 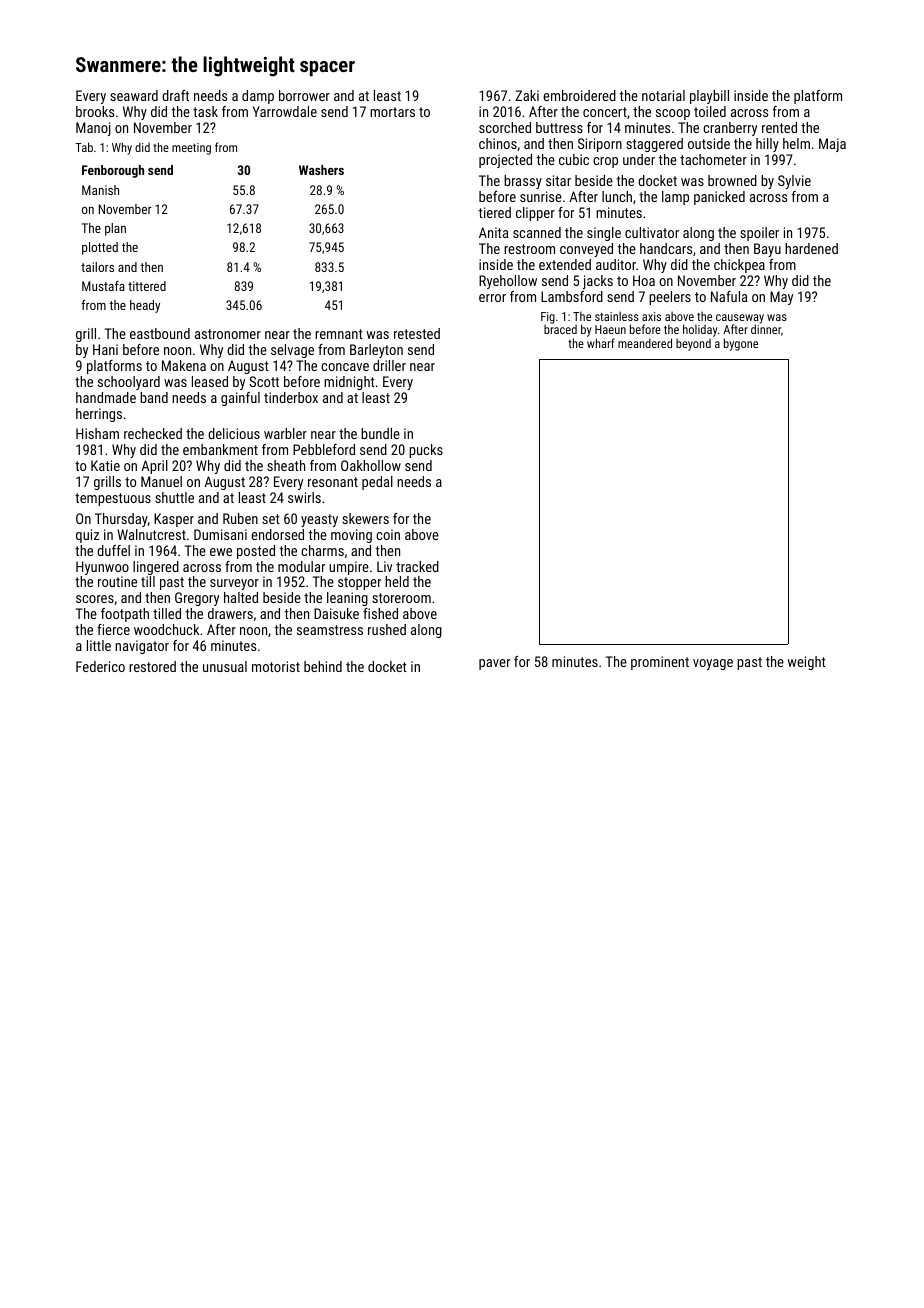 I want to click on wharf, so click(x=601, y=343).
